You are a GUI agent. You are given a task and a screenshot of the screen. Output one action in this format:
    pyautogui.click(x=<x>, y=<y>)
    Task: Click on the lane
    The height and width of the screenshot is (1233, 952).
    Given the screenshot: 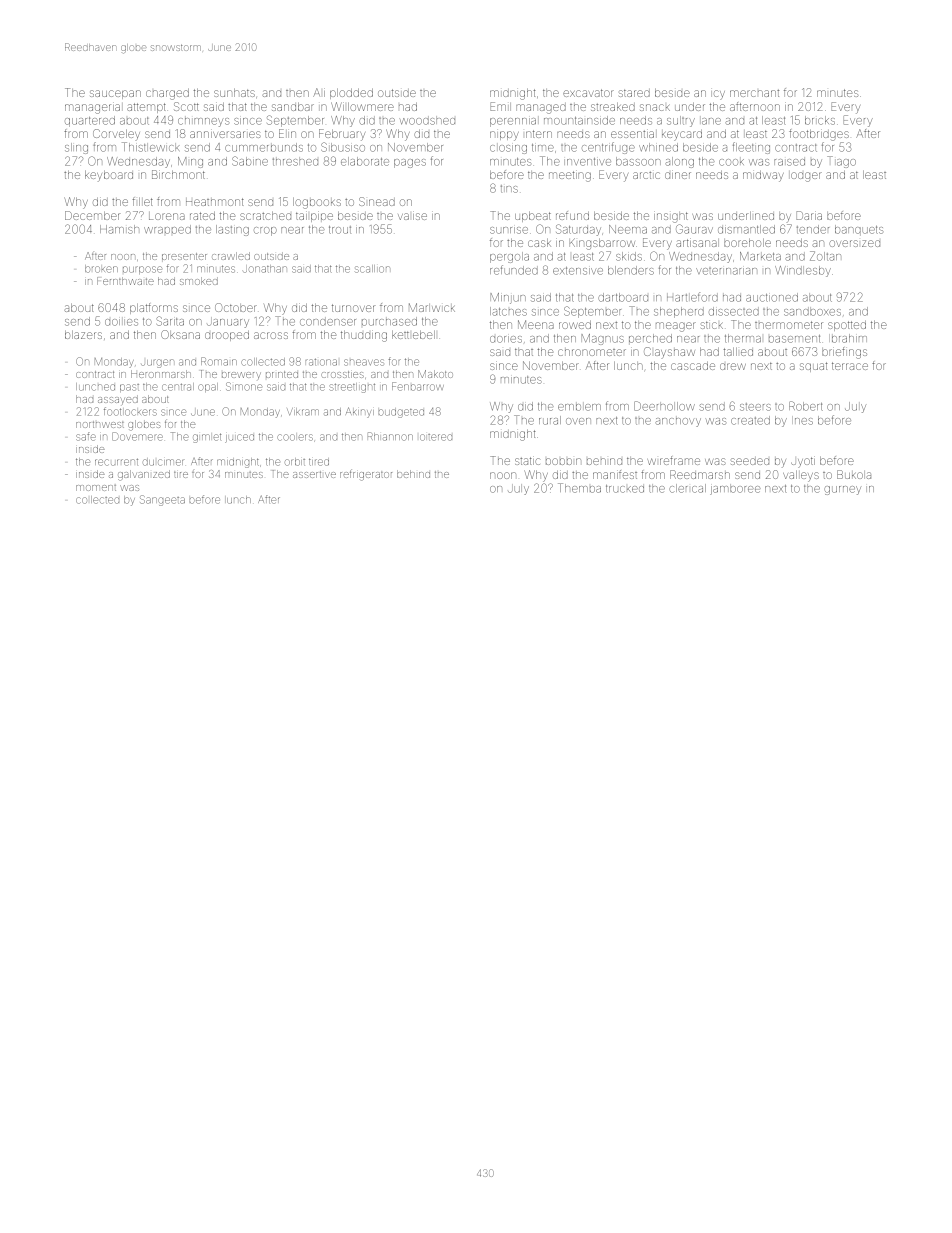 What is the action you would take?
    pyautogui.click(x=711, y=121)
